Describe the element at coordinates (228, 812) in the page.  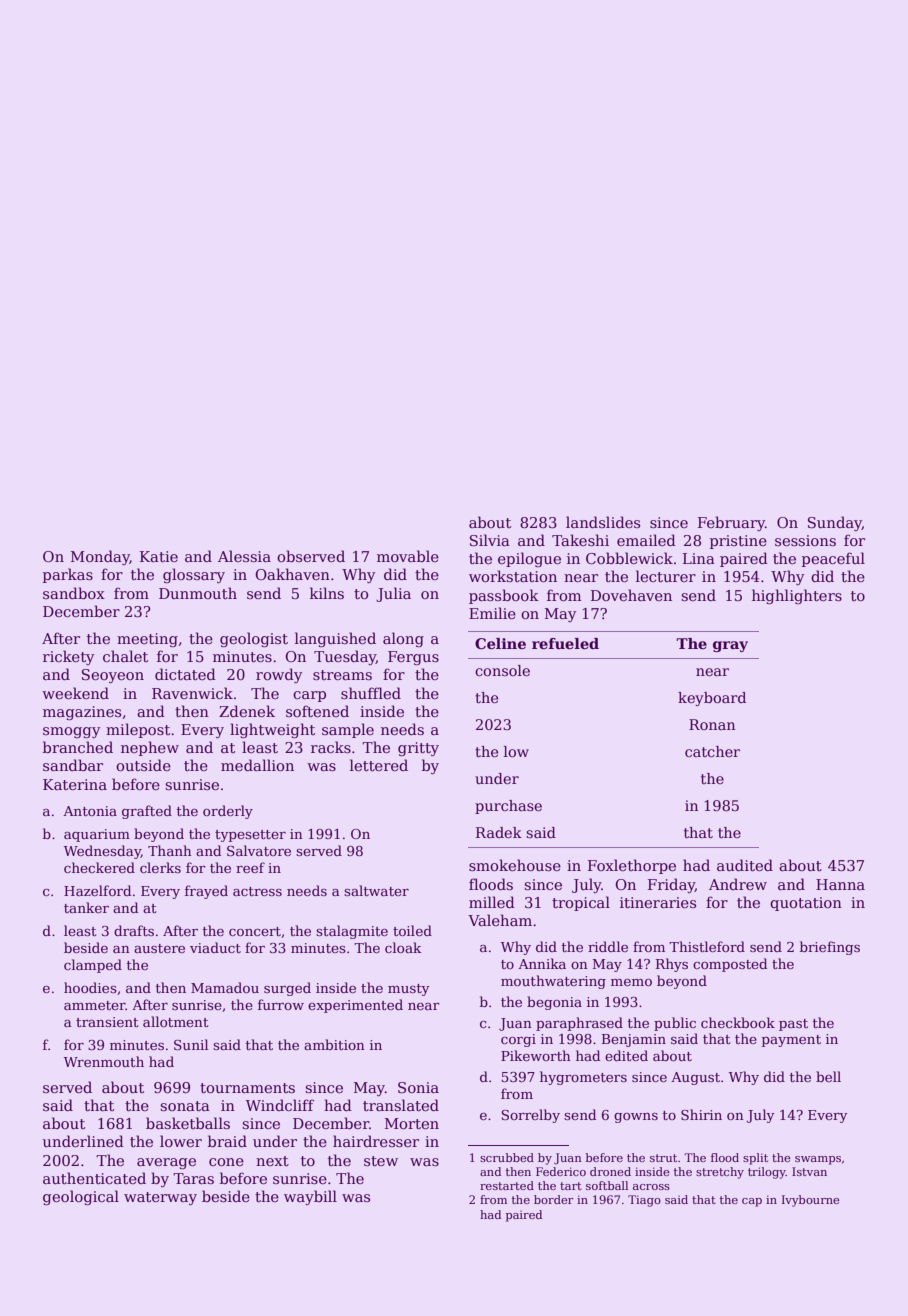
I see `orderly` at that location.
